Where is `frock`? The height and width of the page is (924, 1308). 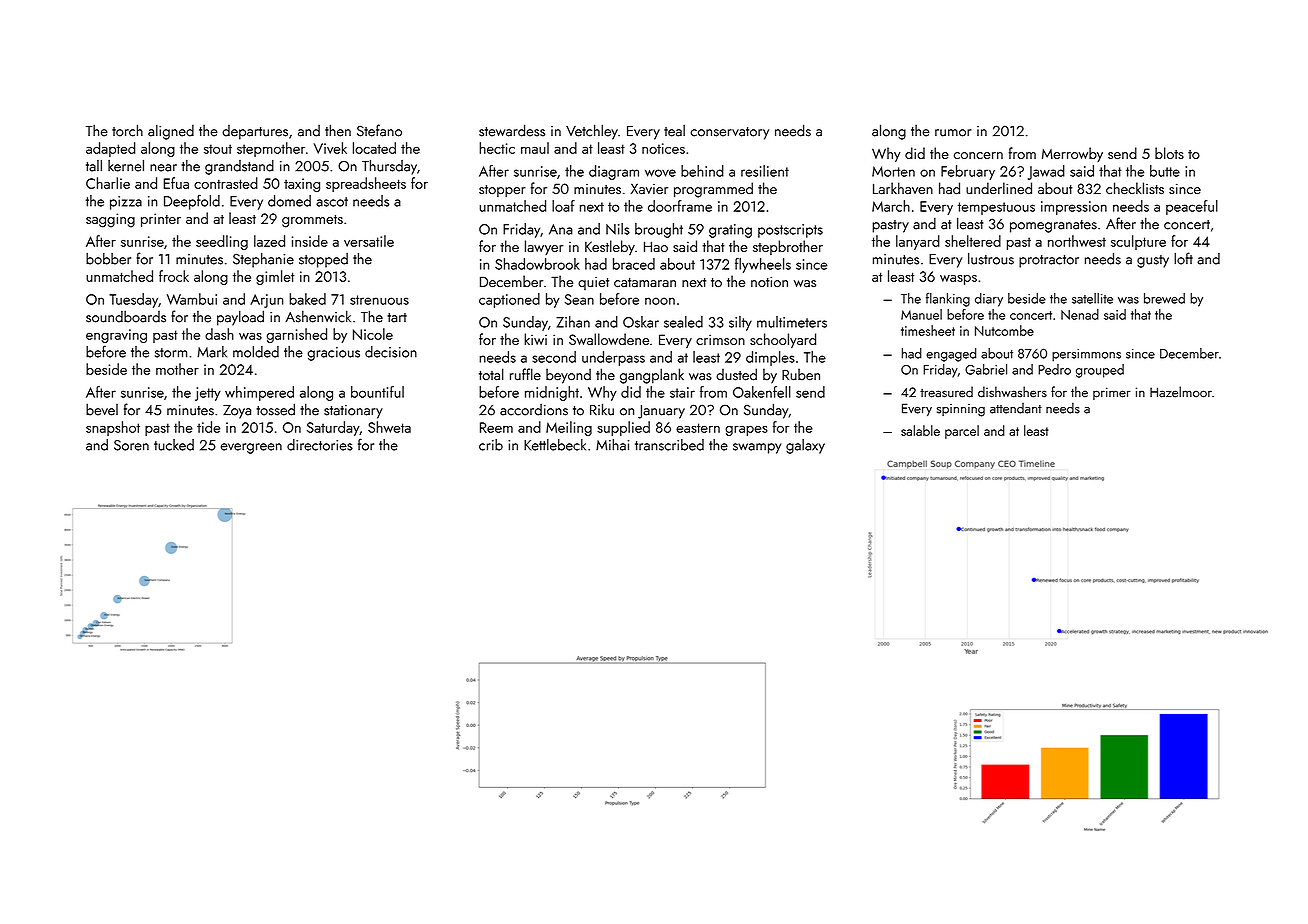
frock is located at coordinates (174, 276).
